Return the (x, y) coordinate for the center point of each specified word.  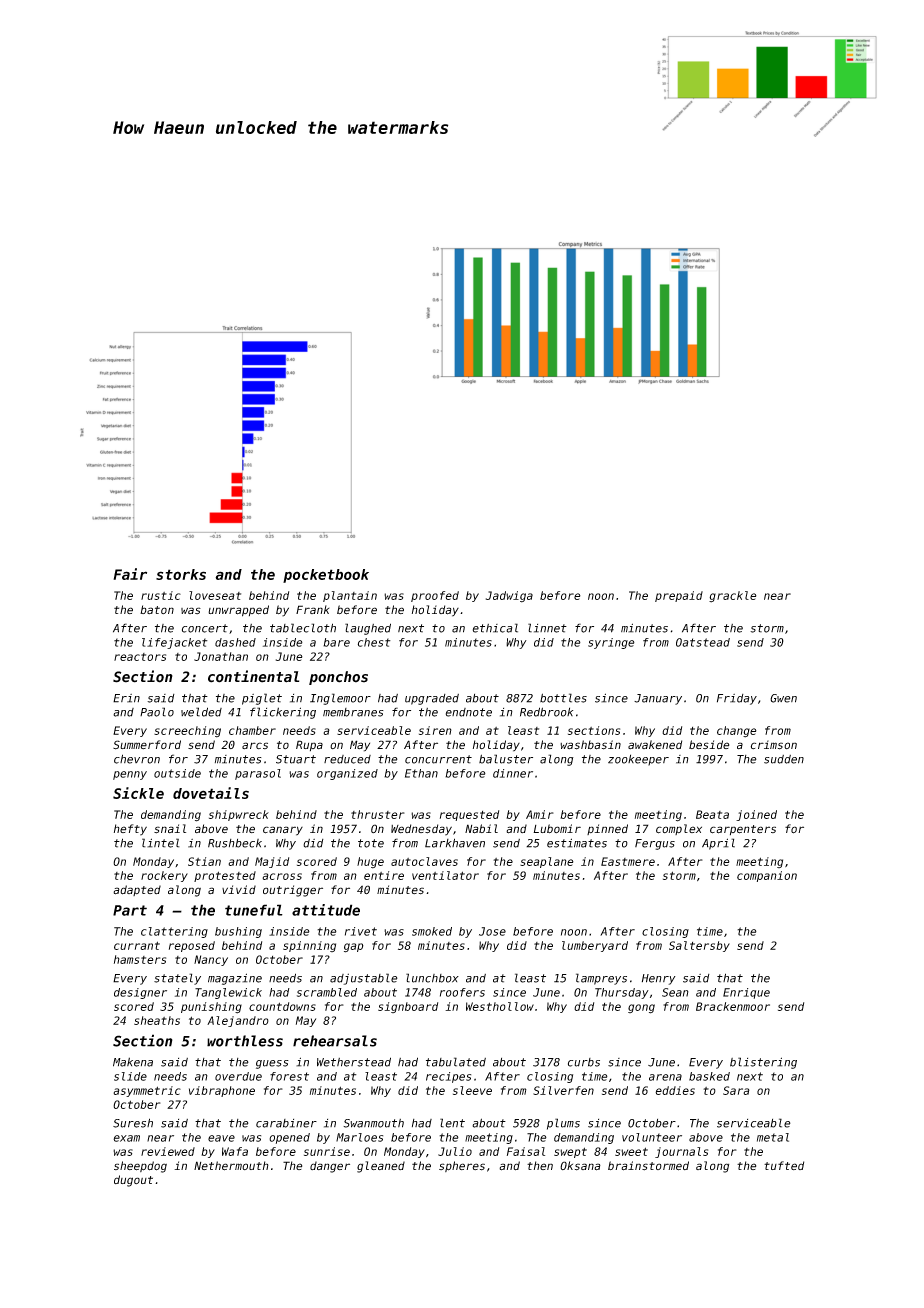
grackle (733, 597)
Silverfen (563, 1090)
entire (384, 875)
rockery (164, 876)
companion (767, 876)
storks (181, 574)
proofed (435, 596)
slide (130, 1076)
